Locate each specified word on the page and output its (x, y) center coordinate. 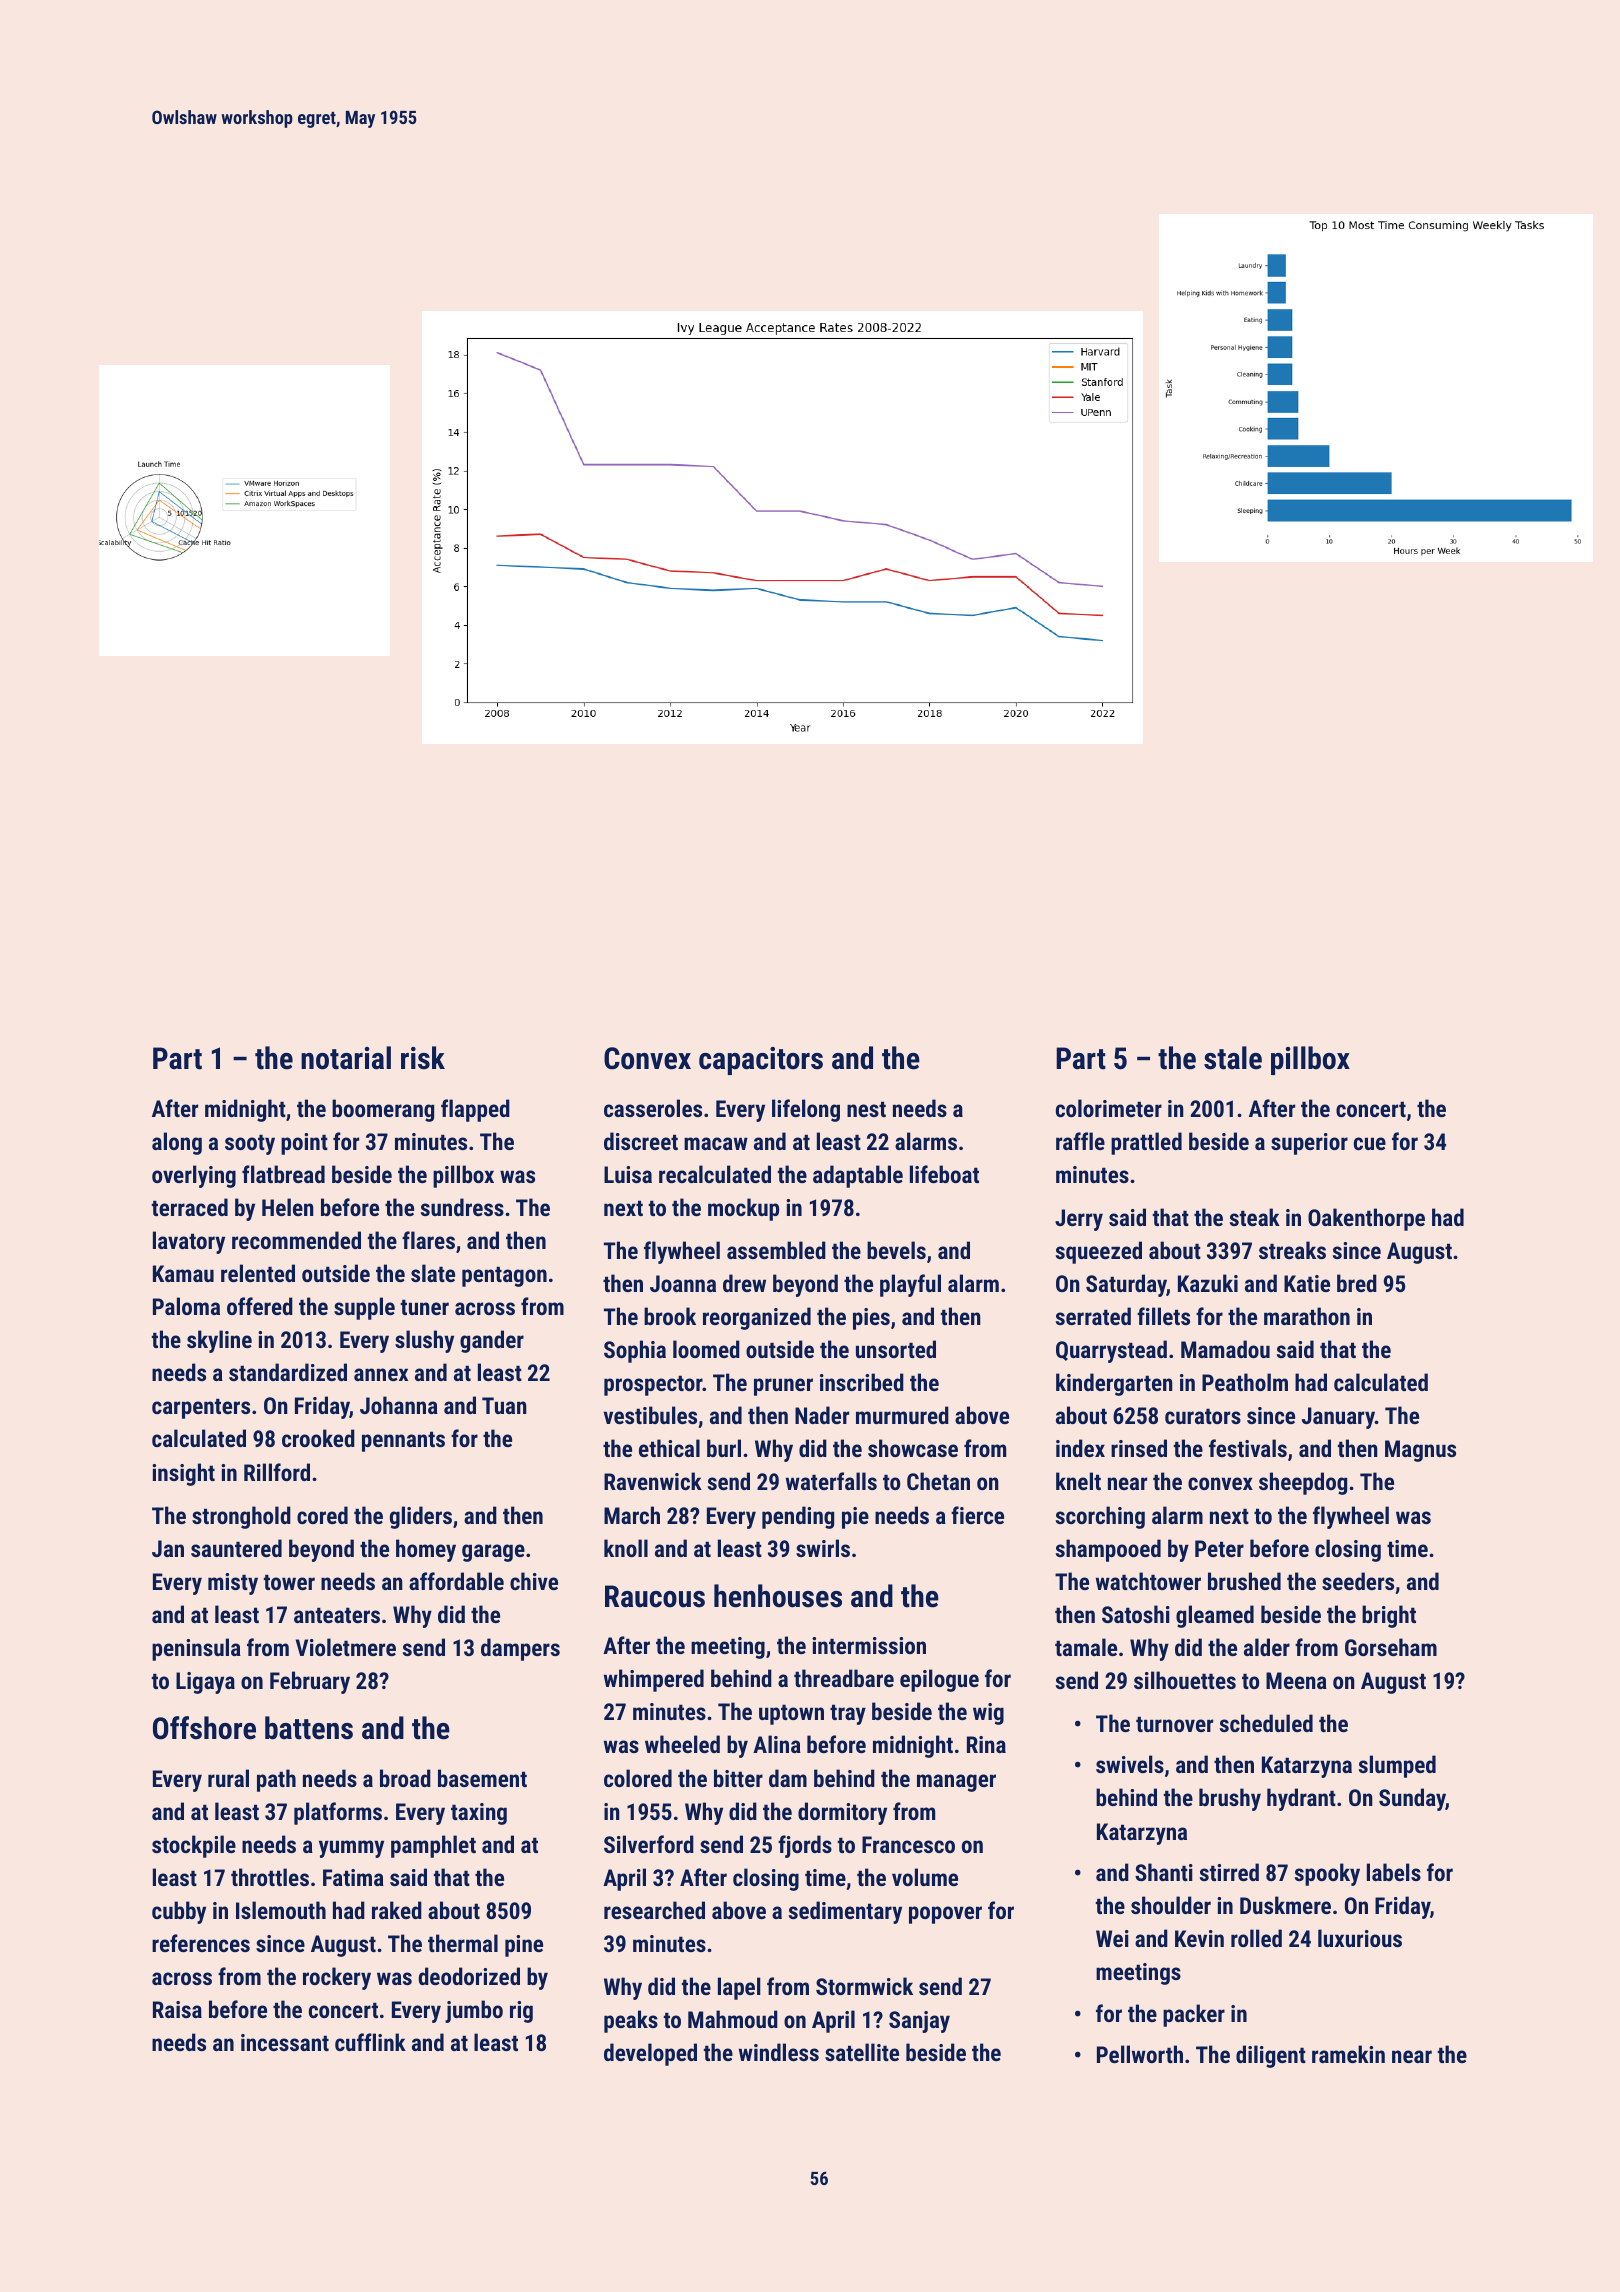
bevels (896, 1250)
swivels (1130, 1764)
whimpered (654, 1680)
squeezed (1099, 1252)
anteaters (337, 1615)
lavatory (189, 1242)
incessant (285, 2042)
